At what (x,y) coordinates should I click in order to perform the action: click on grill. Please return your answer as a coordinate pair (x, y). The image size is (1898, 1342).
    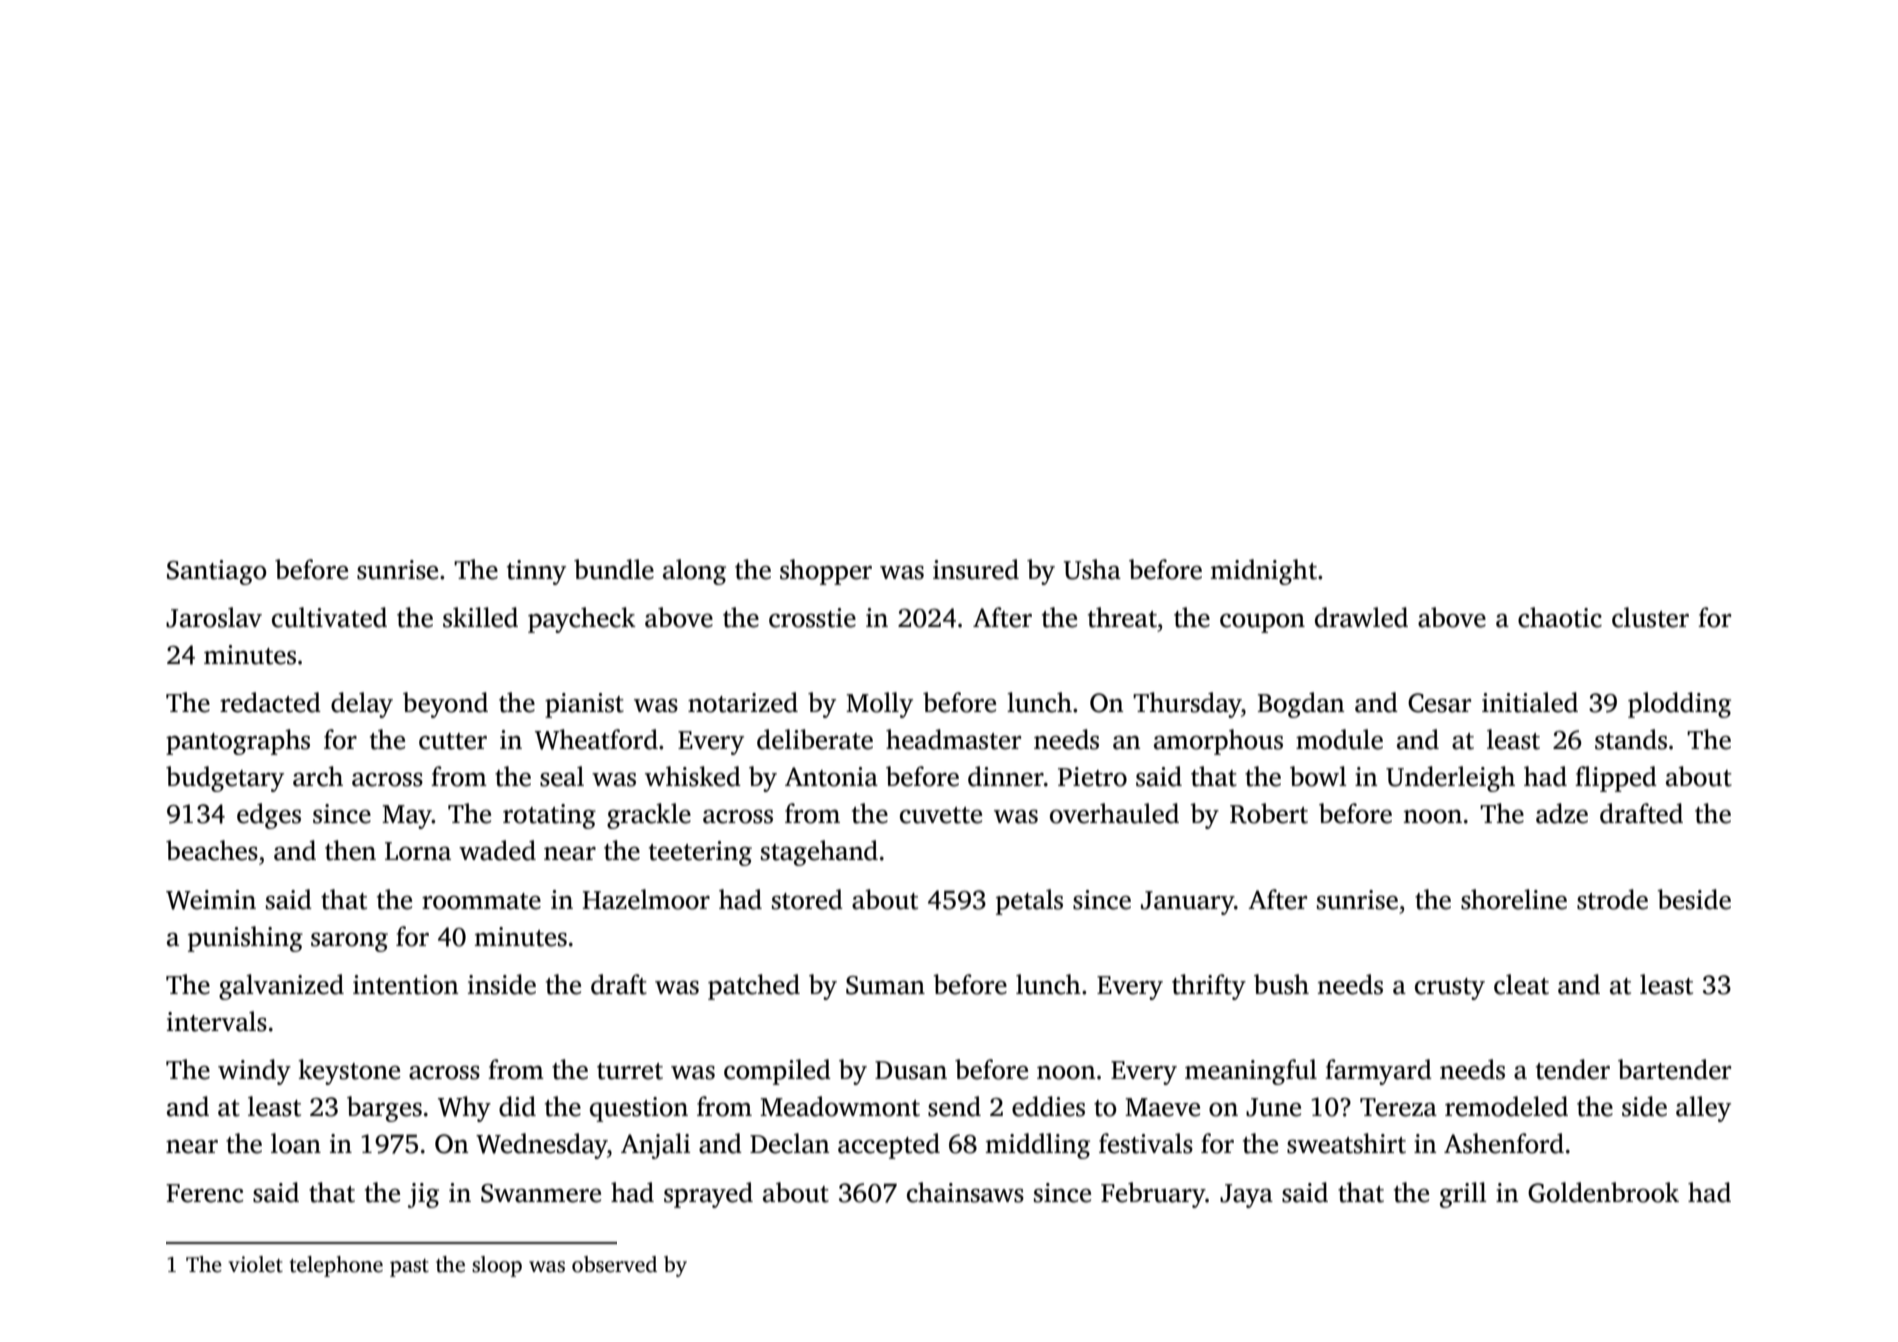
    Looking at the image, I should click on (1463, 1195).
